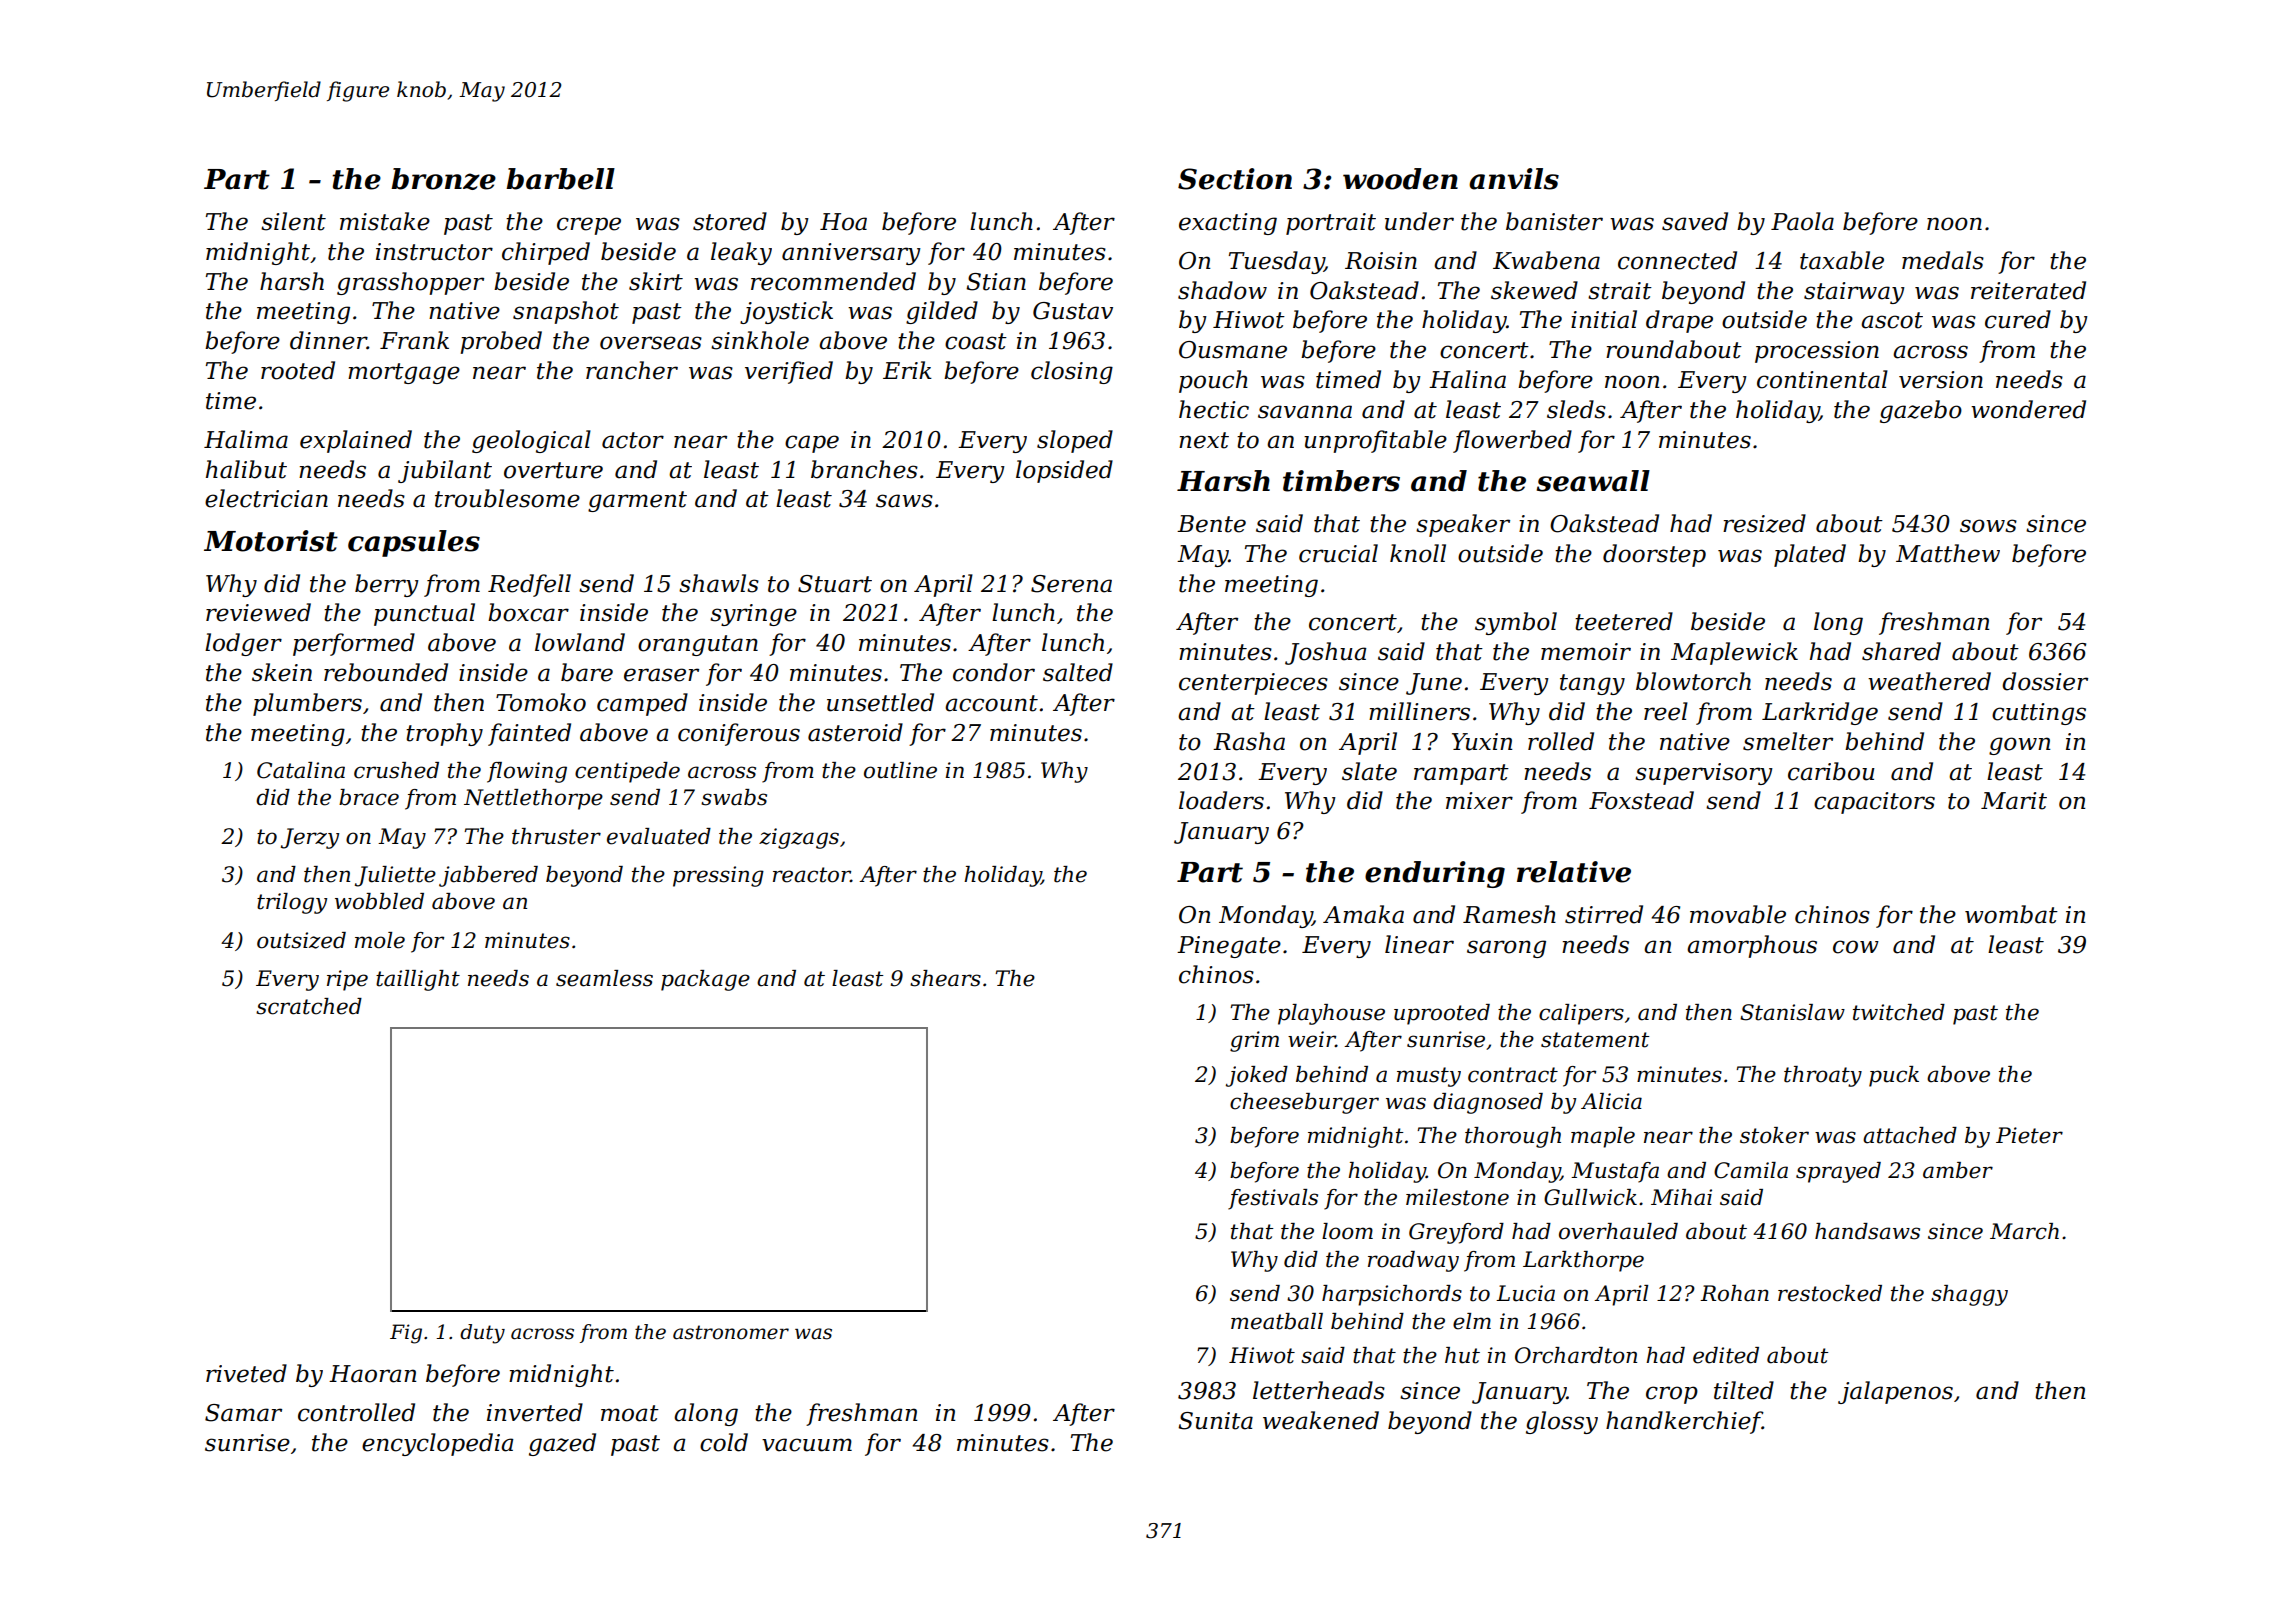 Image resolution: width=2292 pixels, height=1620 pixels. I want to click on jabbered, so click(488, 876).
